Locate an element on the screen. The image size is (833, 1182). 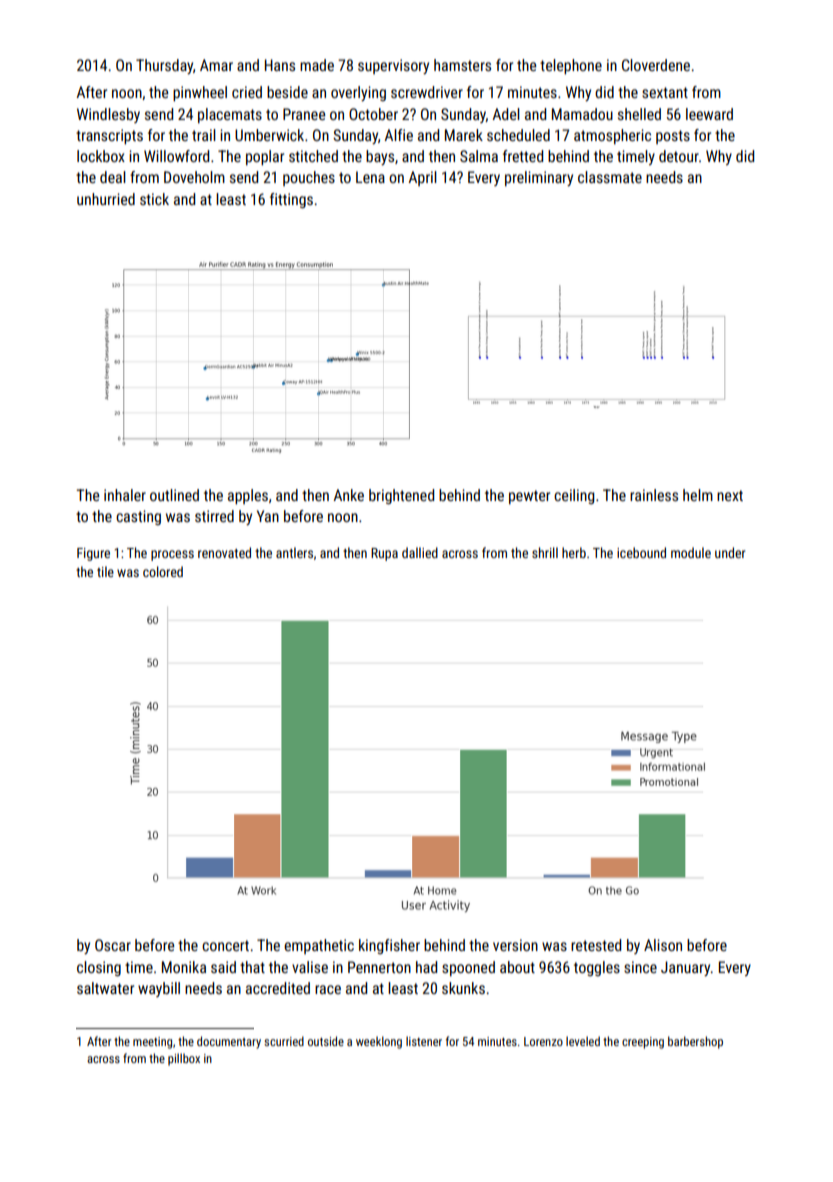
Amar is located at coordinates (216, 65).
